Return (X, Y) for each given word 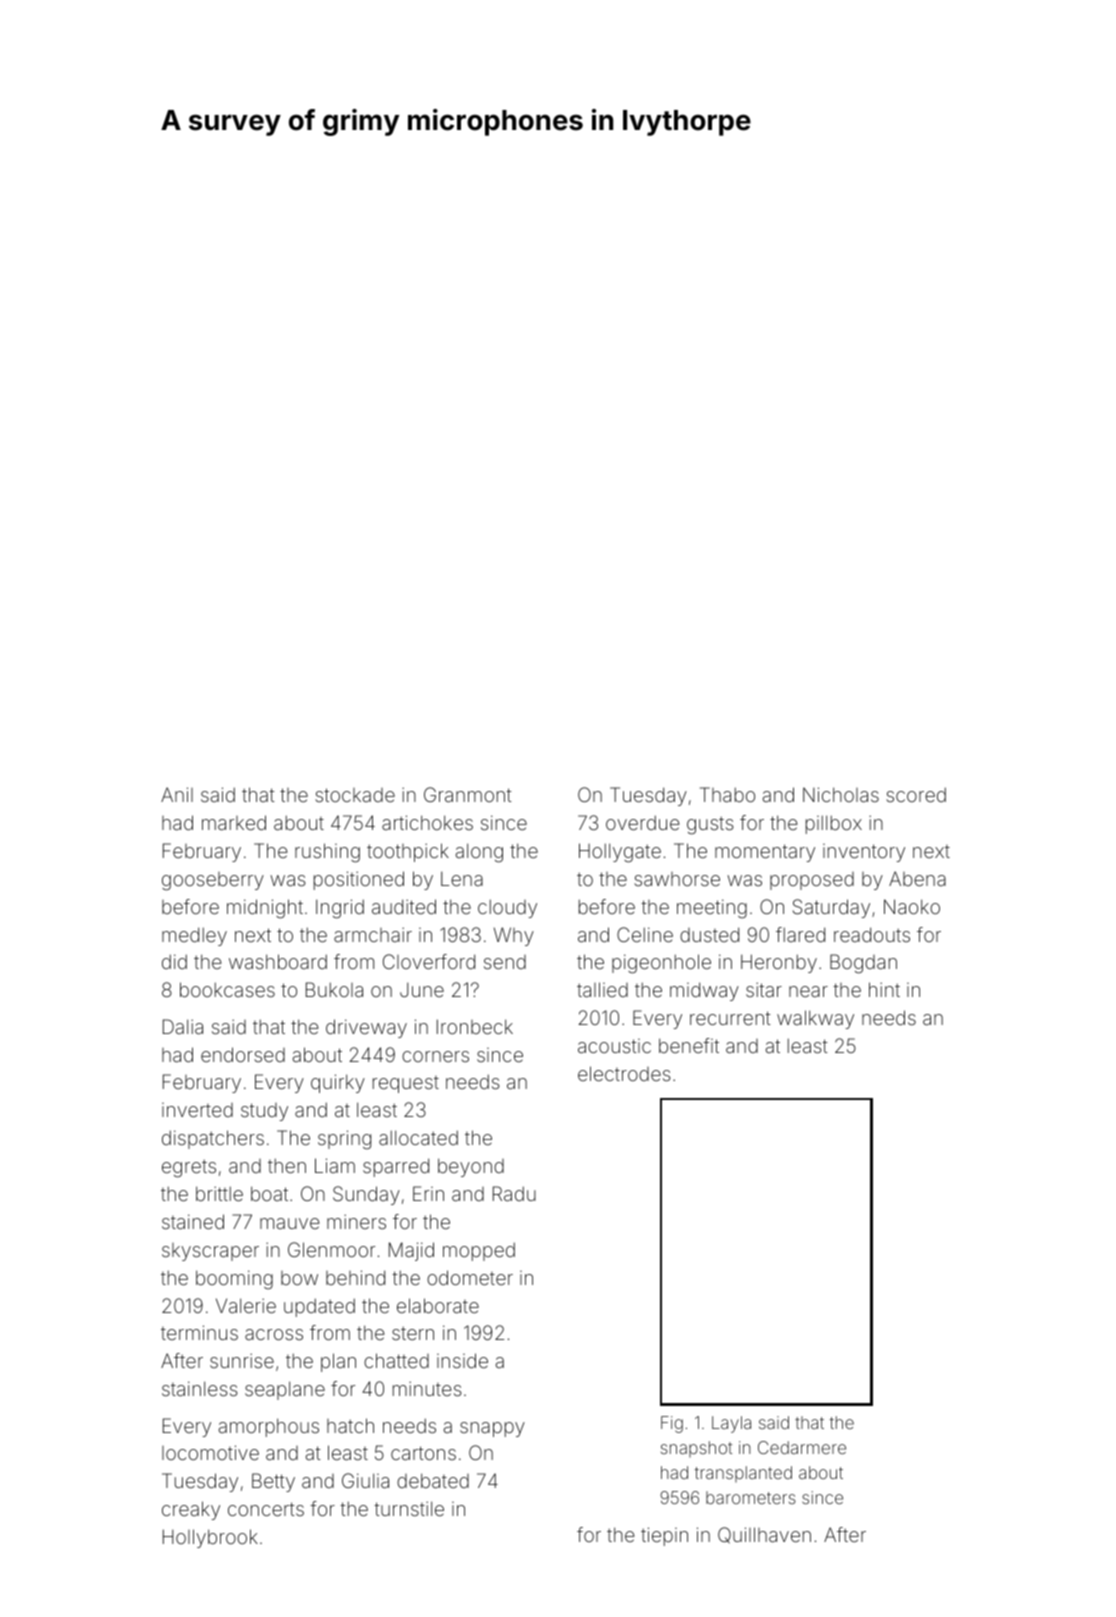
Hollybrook (210, 1538)
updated (319, 1307)
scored (916, 794)
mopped (479, 1251)
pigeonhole (661, 964)
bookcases (227, 989)
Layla (731, 1424)
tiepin (664, 1536)
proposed (812, 881)
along (479, 853)
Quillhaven (764, 1535)
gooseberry (213, 881)
